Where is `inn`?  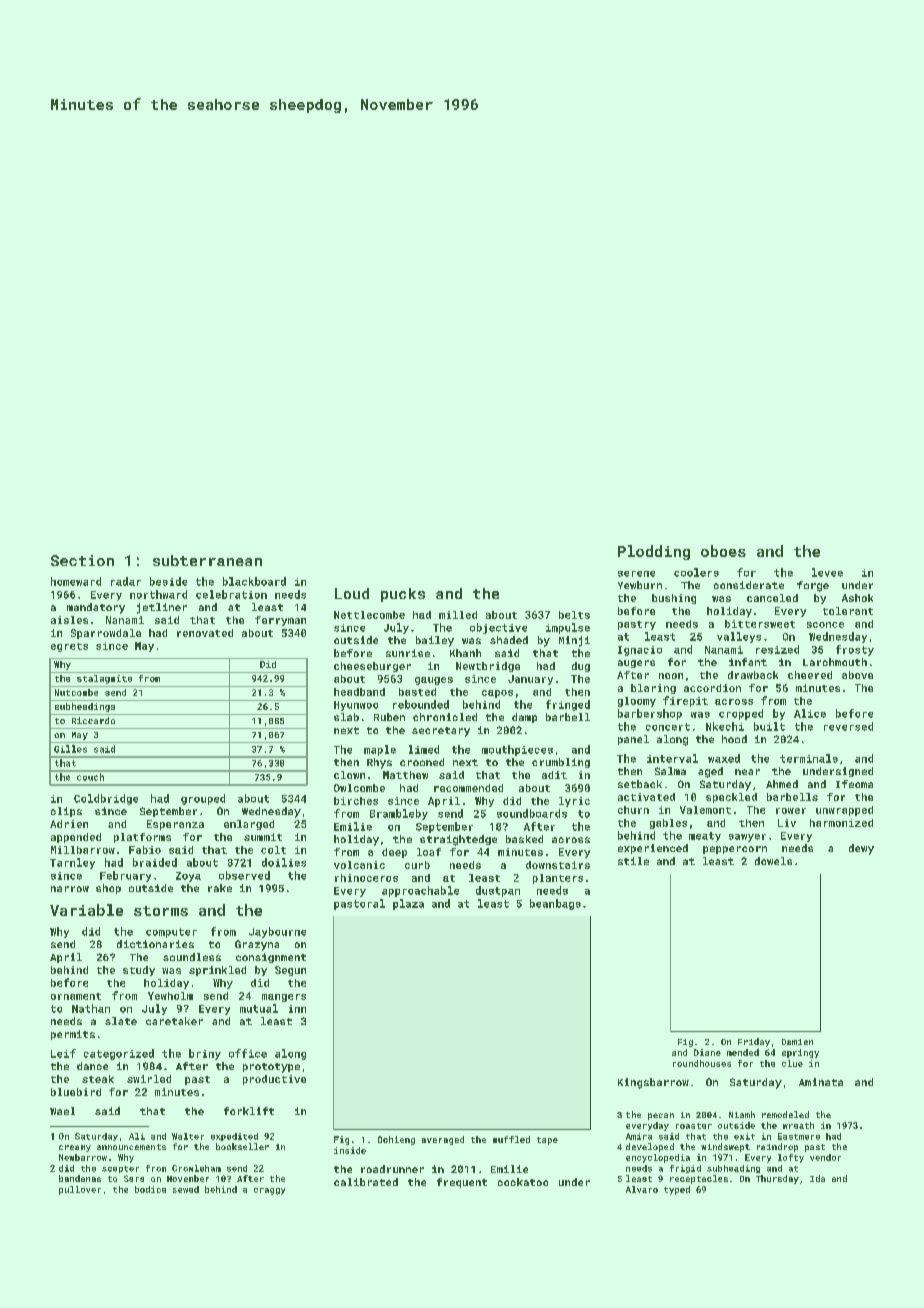
inn is located at coordinates (297, 1009).
